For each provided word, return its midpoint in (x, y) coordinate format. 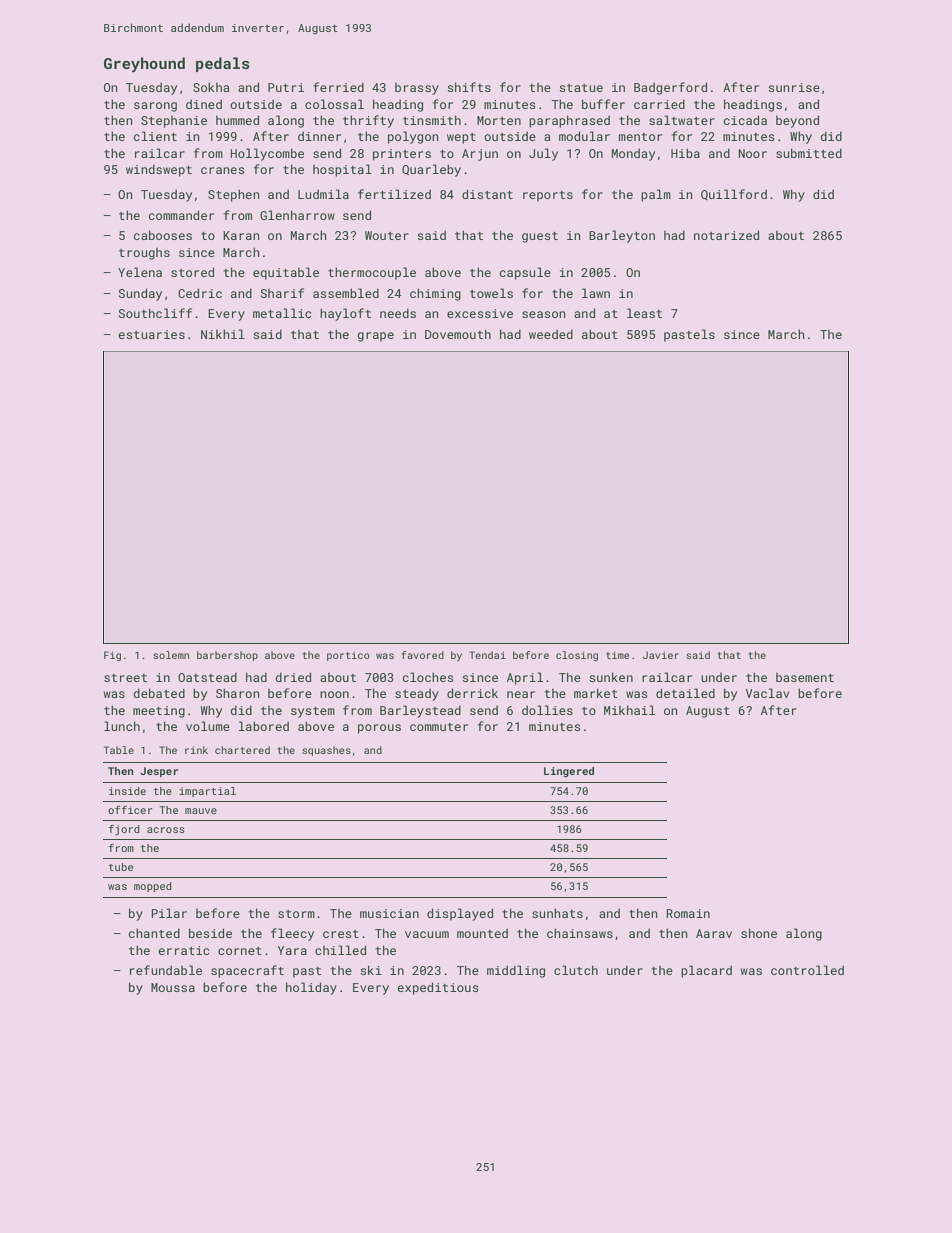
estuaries (151, 334)
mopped (153, 887)
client (155, 136)
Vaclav (768, 693)
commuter (439, 727)
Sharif (282, 293)
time (617, 655)
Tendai (487, 655)
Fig (112, 656)
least (644, 313)
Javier (661, 655)
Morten (499, 120)
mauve (201, 811)
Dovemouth (458, 334)
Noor (753, 153)
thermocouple (372, 273)
